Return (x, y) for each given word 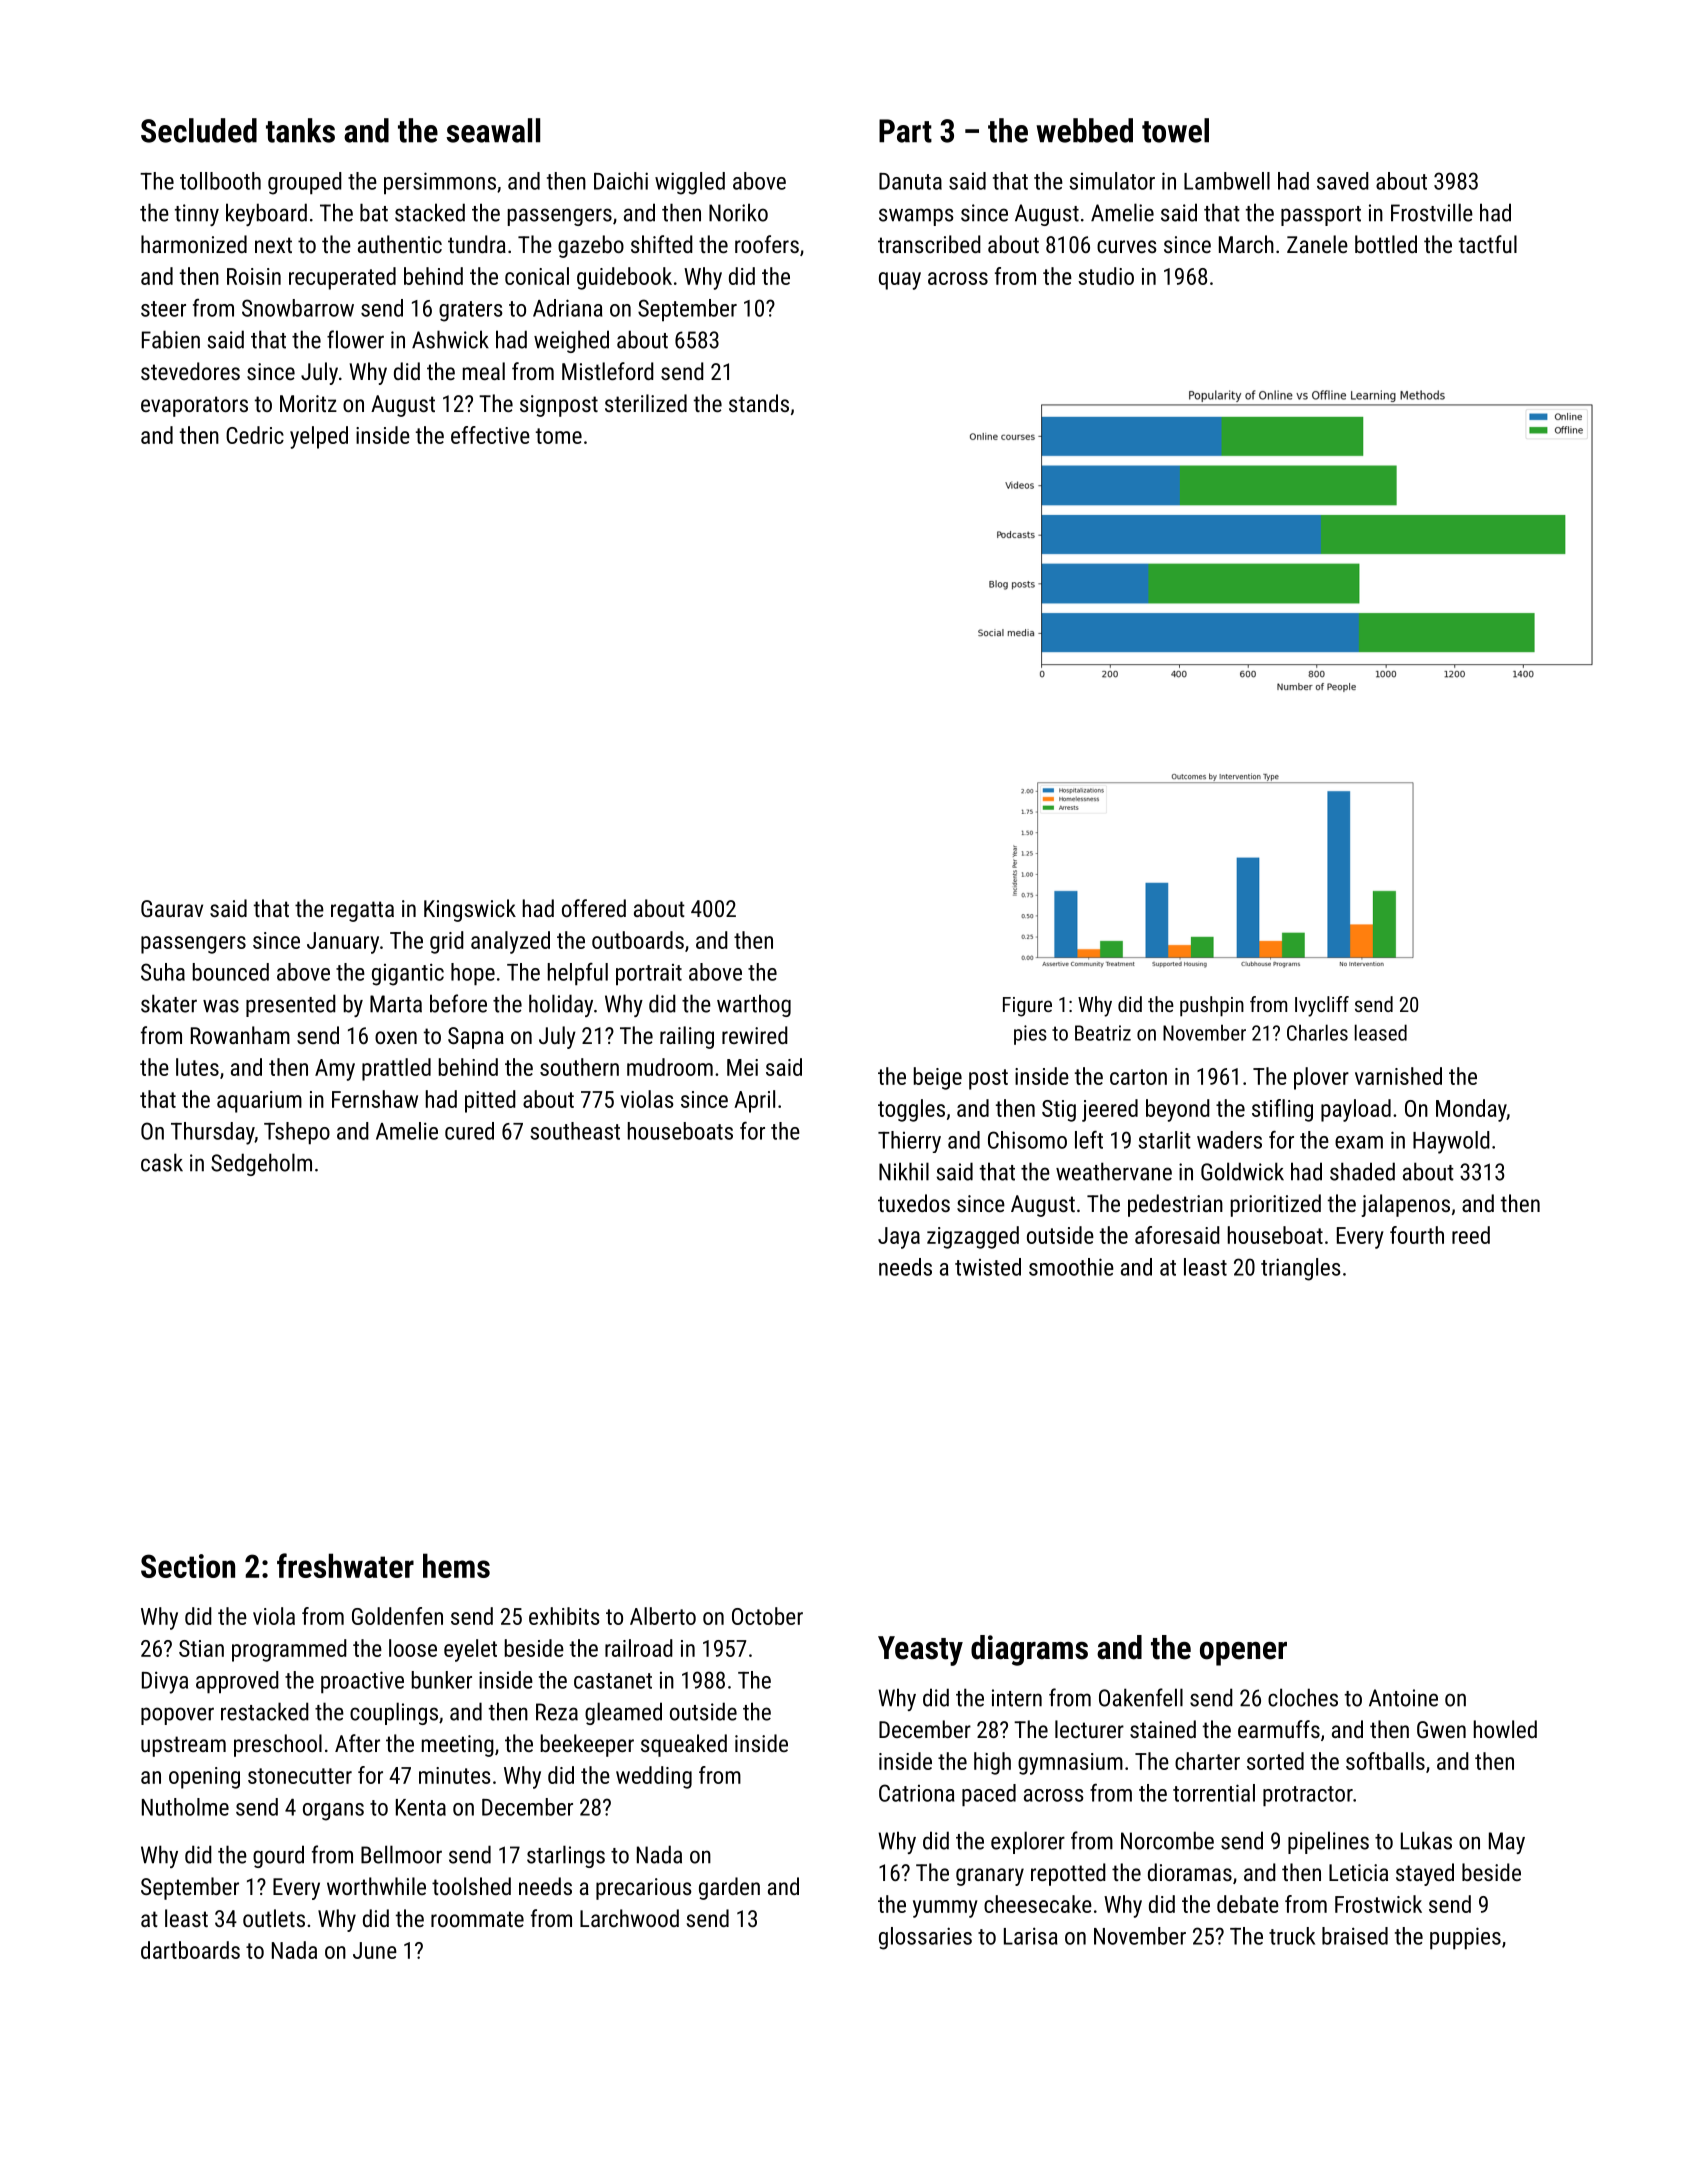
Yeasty (920, 1651)
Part (905, 131)
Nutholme (185, 1807)
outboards (638, 940)
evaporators (194, 406)
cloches (1303, 1697)
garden (729, 1888)
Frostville (1432, 212)
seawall (493, 130)
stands (759, 403)
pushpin (1212, 1006)
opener (1243, 1654)
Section (188, 1566)
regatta (362, 911)
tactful (1488, 244)
